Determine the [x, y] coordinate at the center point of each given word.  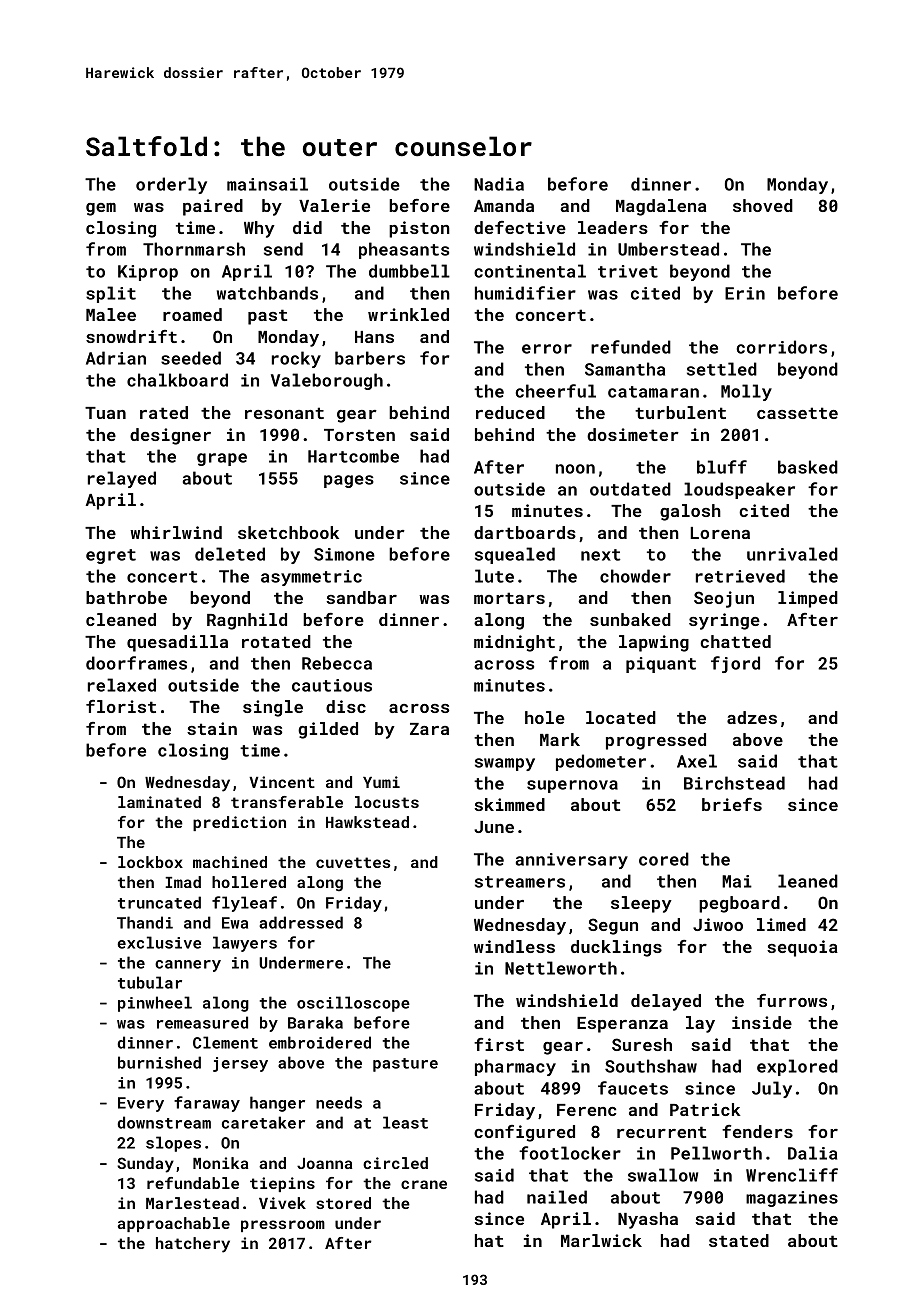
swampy [505, 764]
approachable [174, 1224]
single [273, 708]
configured [524, 1133]
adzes [752, 717]
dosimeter [633, 434]
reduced [510, 412]
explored [797, 1067]
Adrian [116, 358]
